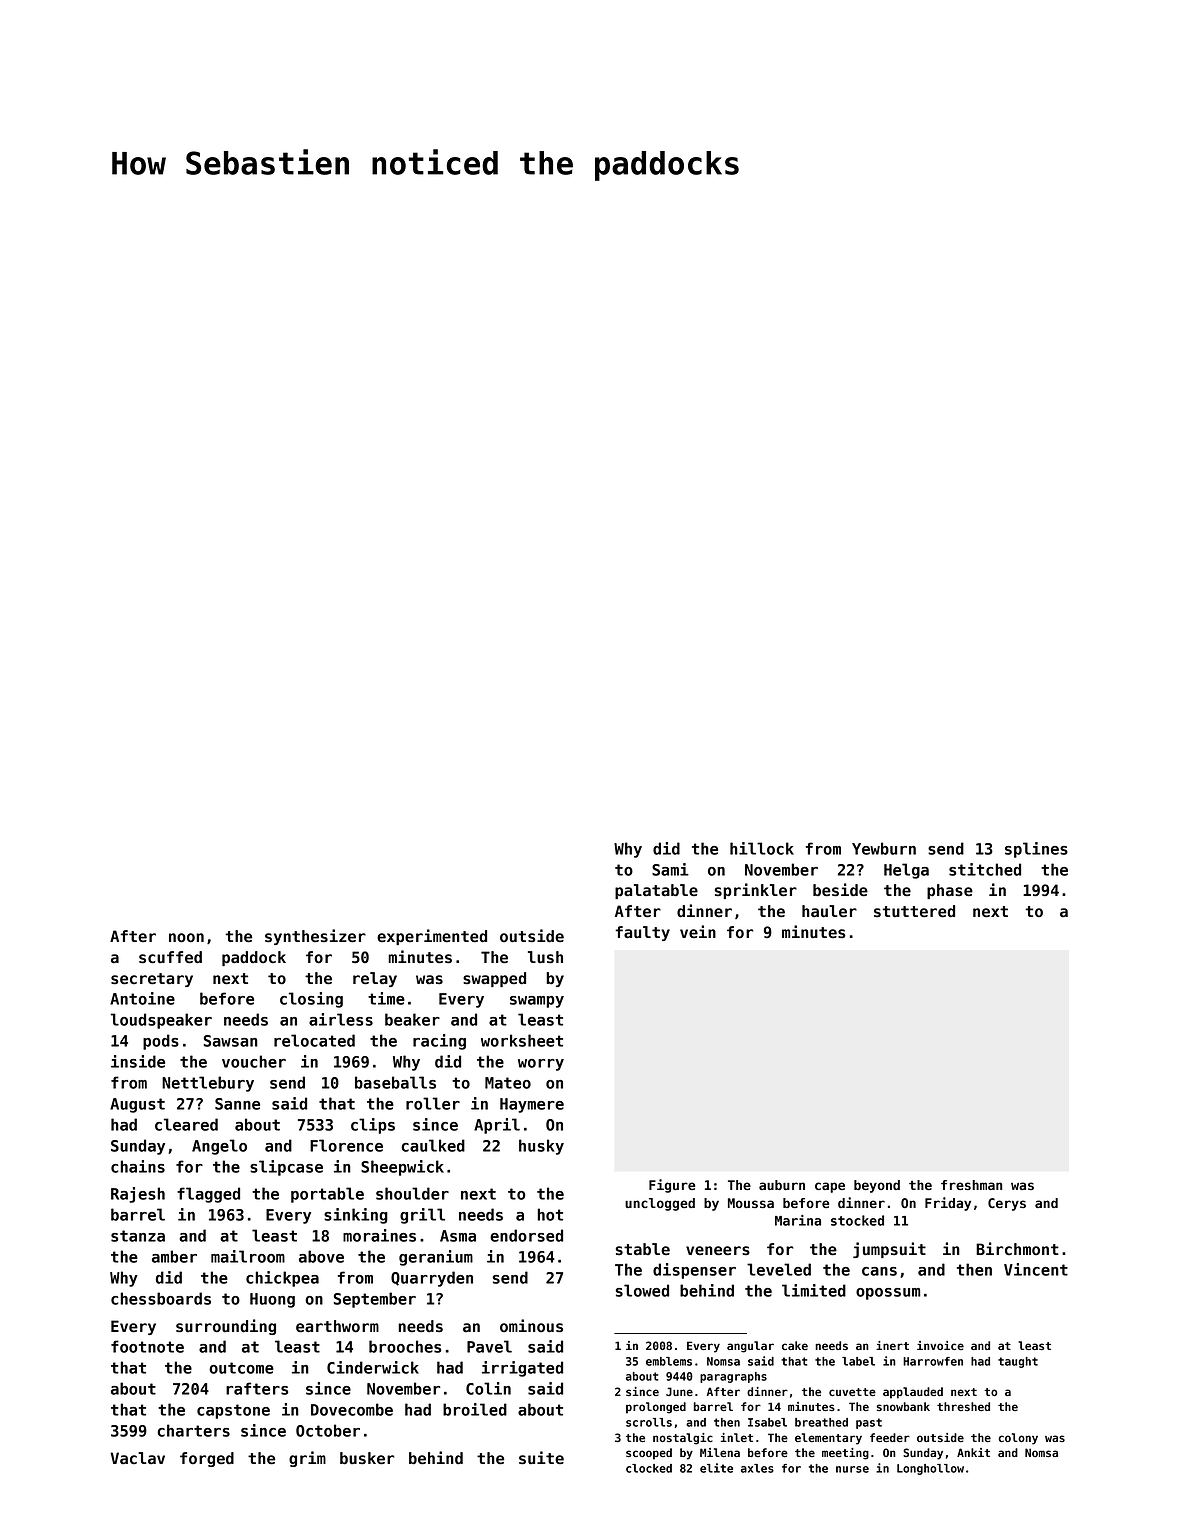 Image resolution: width=1179 pixels, height=1526 pixels. What do you see at coordinates (877, 1186) in the screenshot?
I see `beyond` at bounding box center [877, 1186].
